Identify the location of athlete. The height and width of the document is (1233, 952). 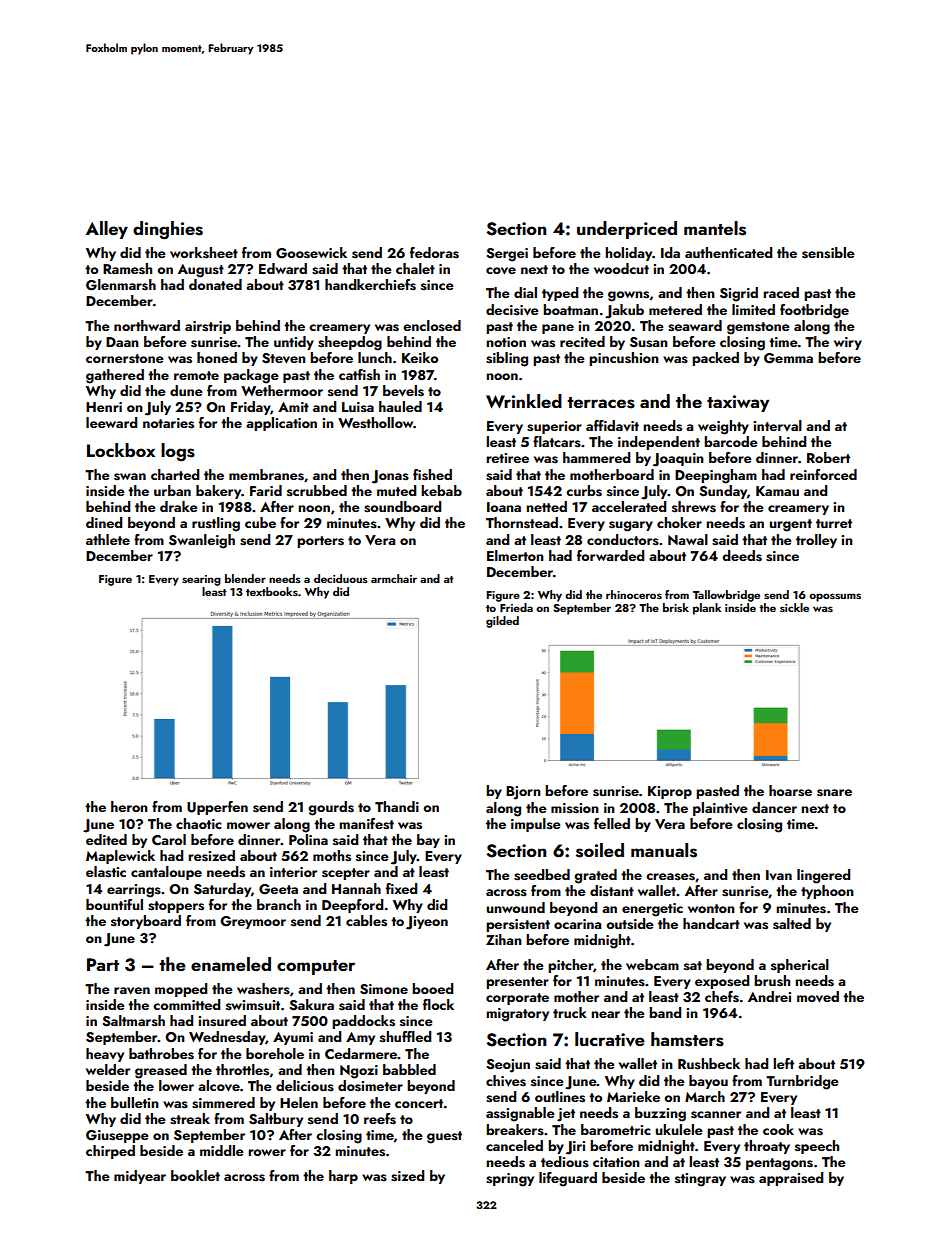
(108, 539).
